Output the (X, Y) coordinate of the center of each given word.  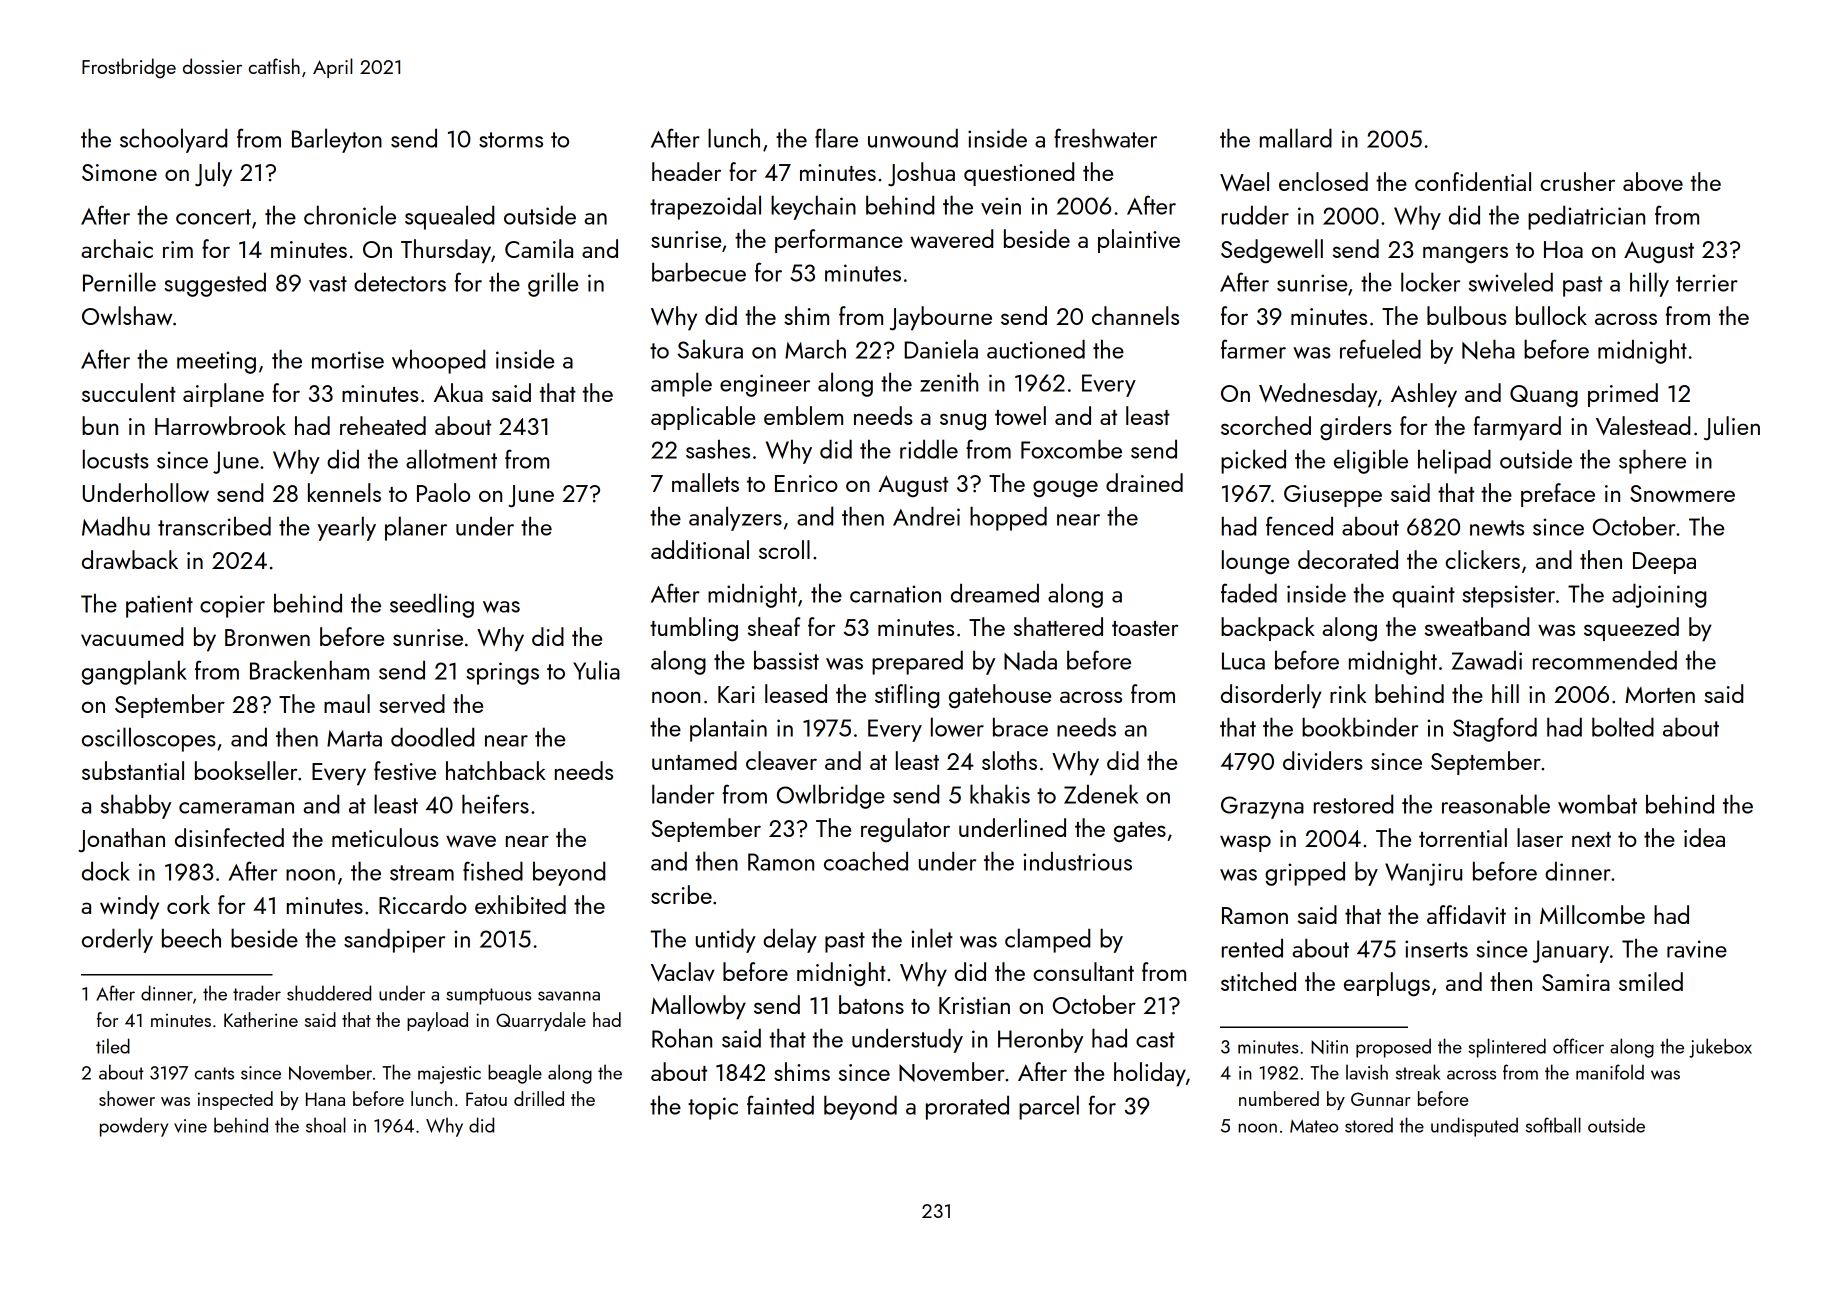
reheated (383, 425)
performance (839, 241)
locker (1430, 282)
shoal (326, 1125)
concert (213, 217)
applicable (703, 418)
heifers (495, 804)
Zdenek (1101, 794)
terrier (1707, 283)
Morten (1660, 694)
